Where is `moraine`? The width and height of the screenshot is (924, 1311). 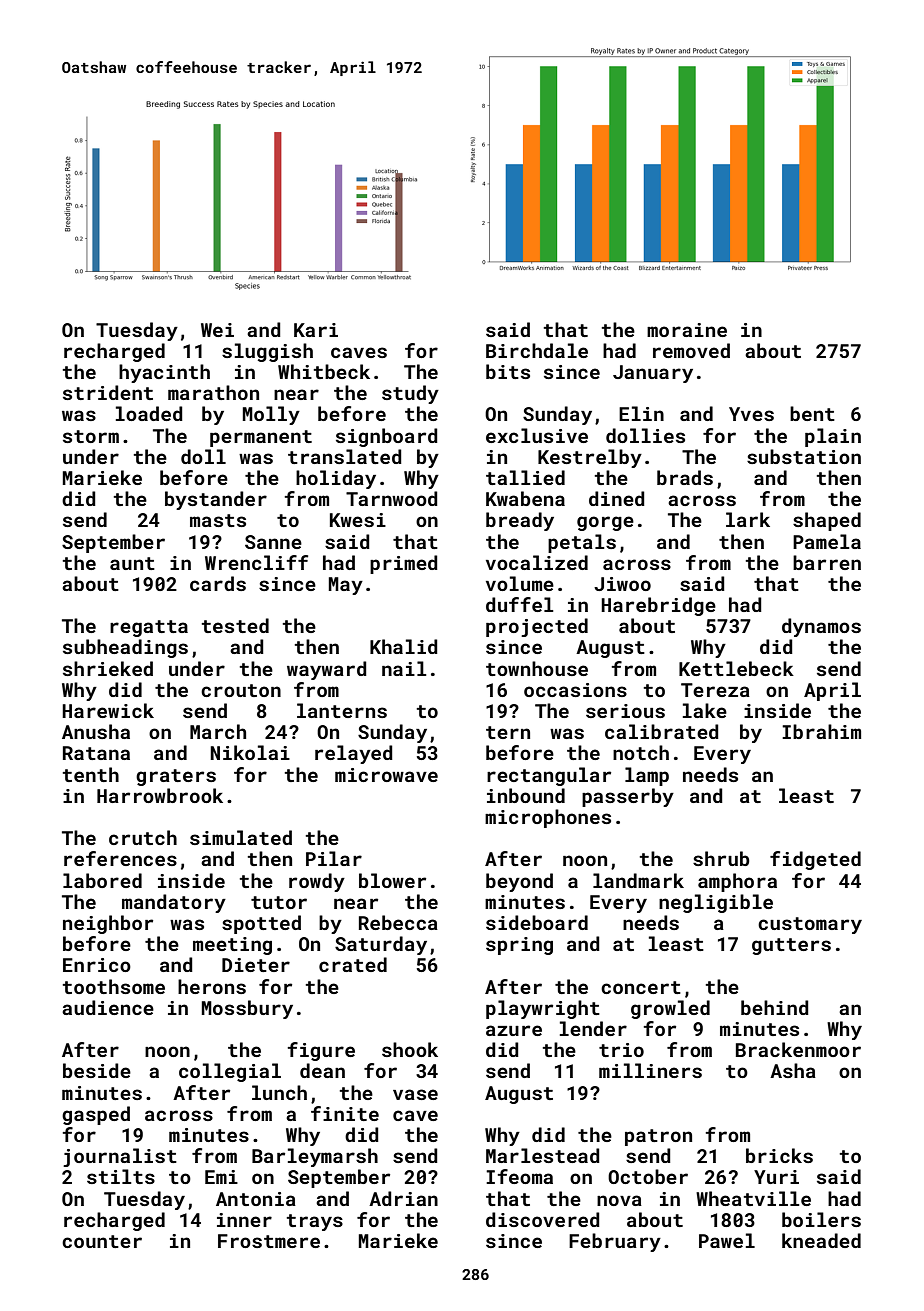 moraine is located at coordinates (687, 330).
